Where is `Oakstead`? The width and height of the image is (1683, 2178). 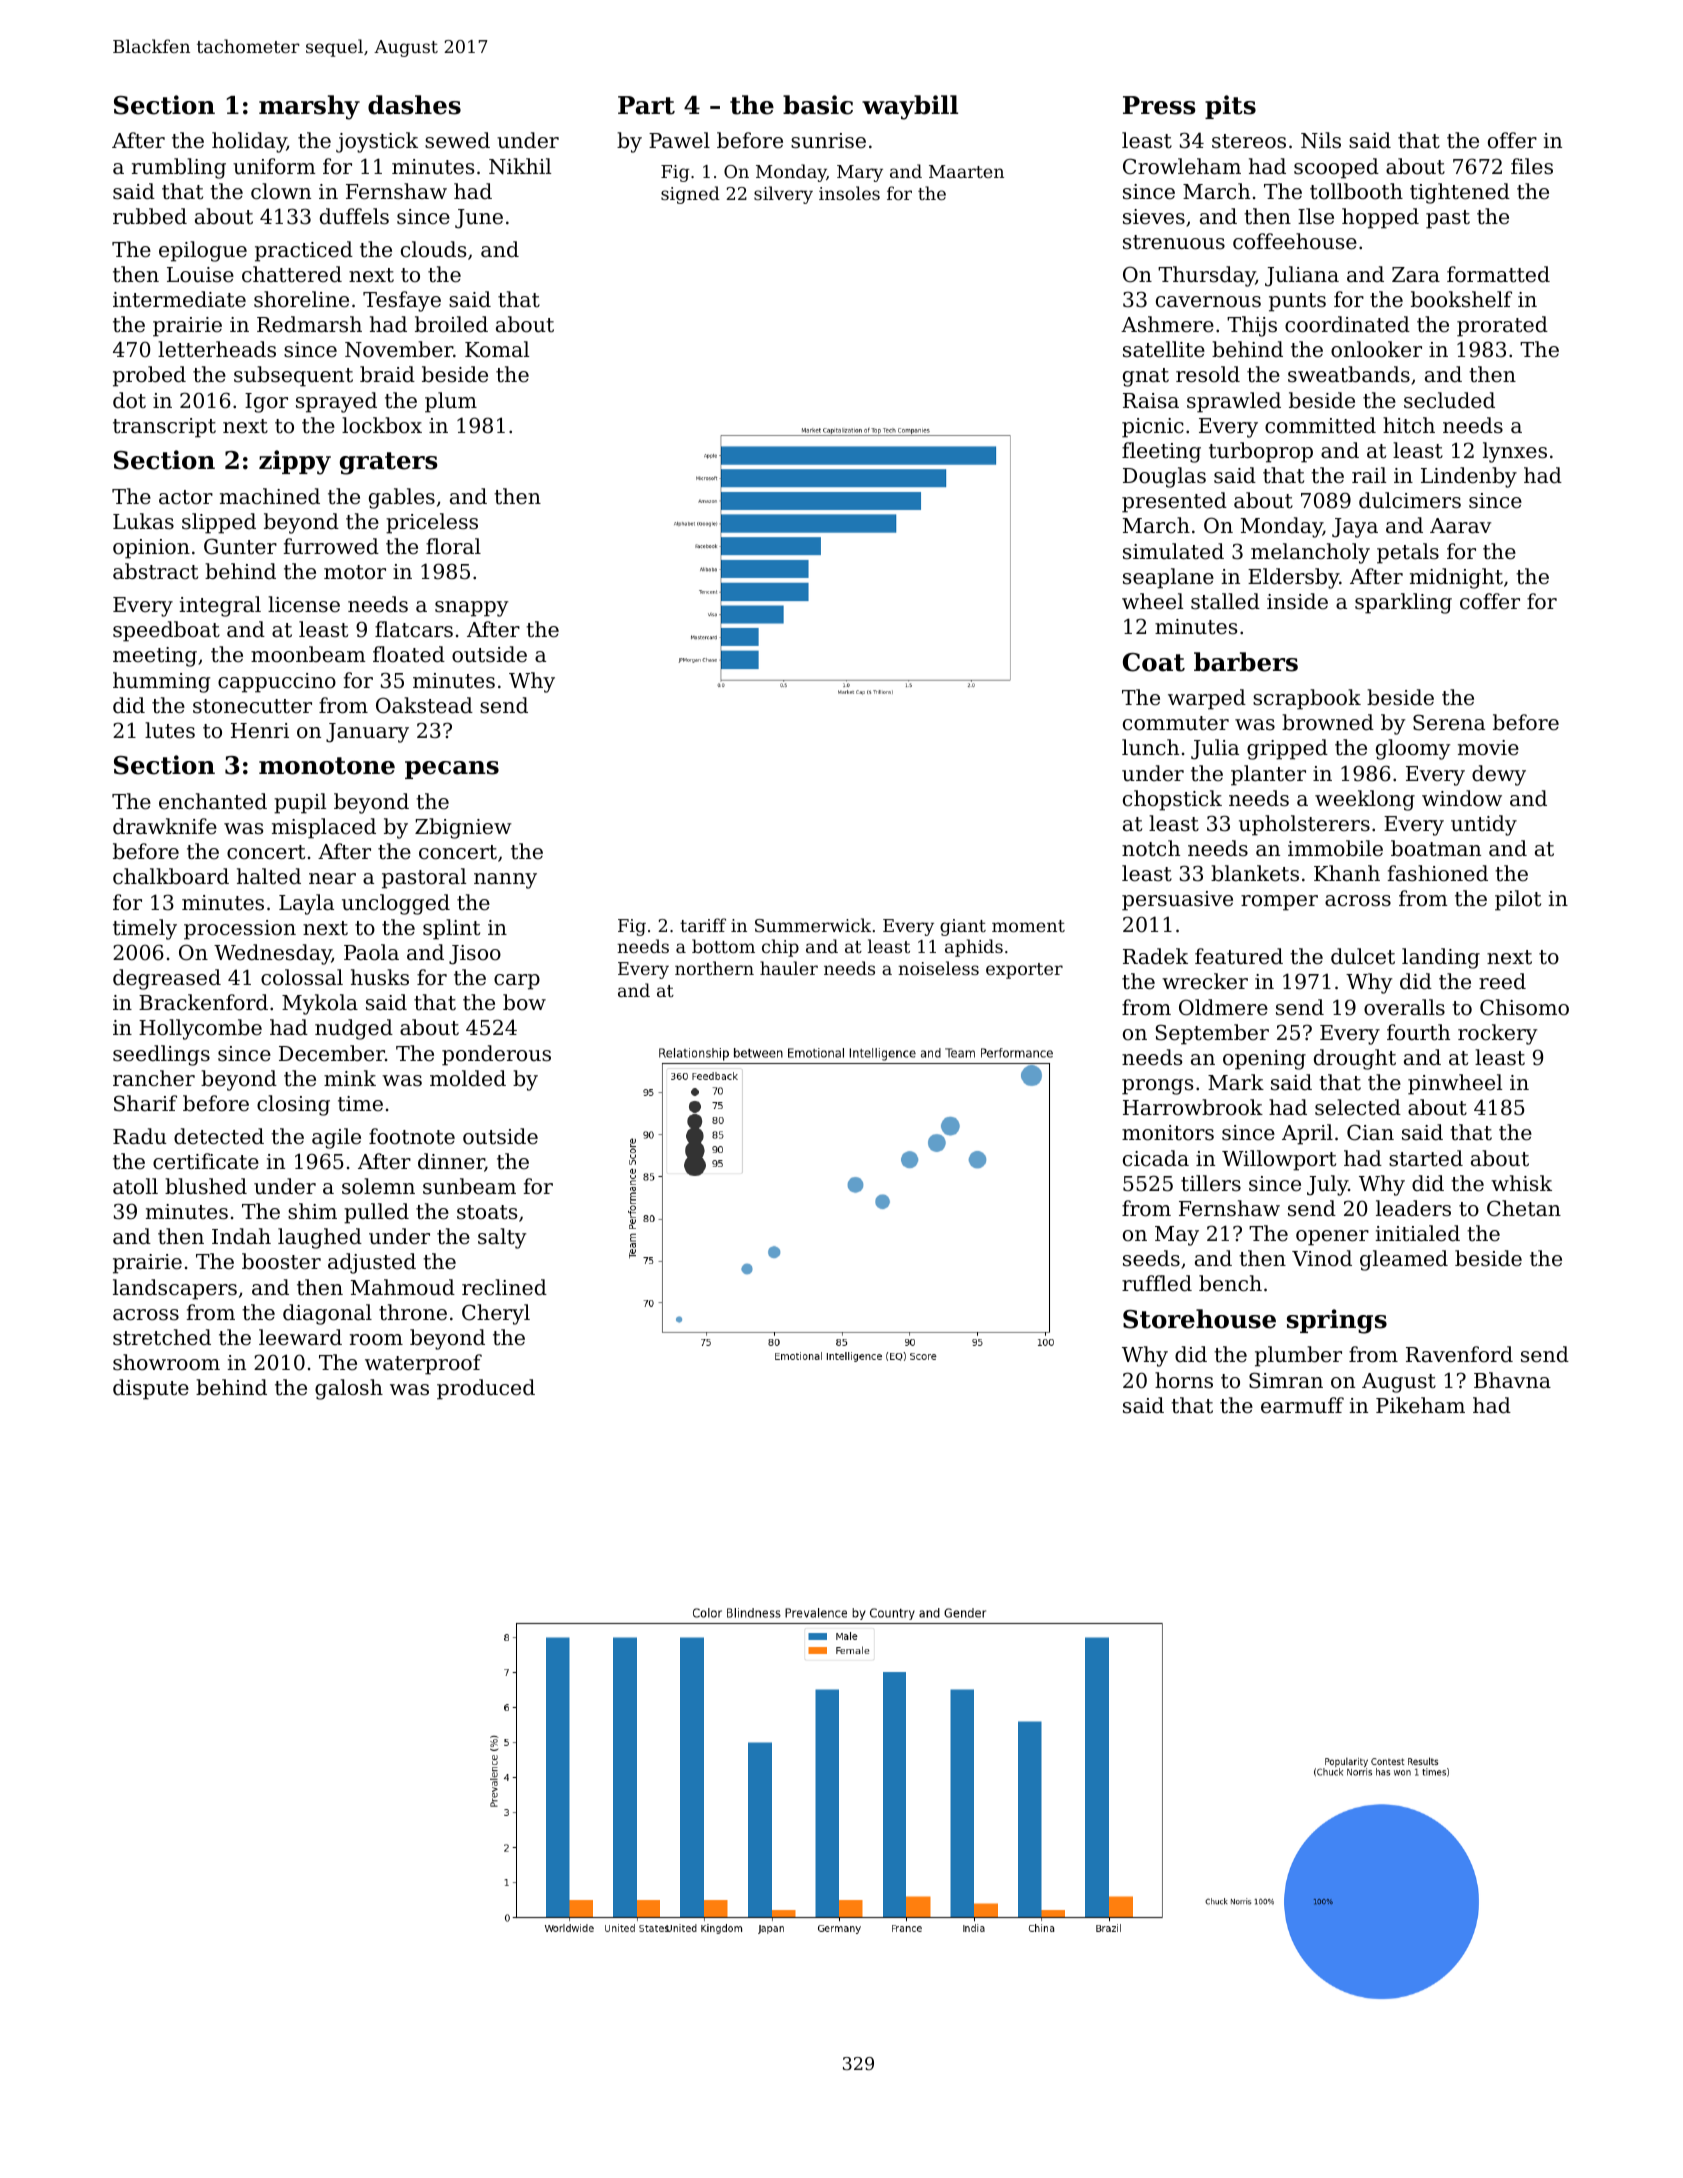 Oakstead is located at coordinates (424, 705).
